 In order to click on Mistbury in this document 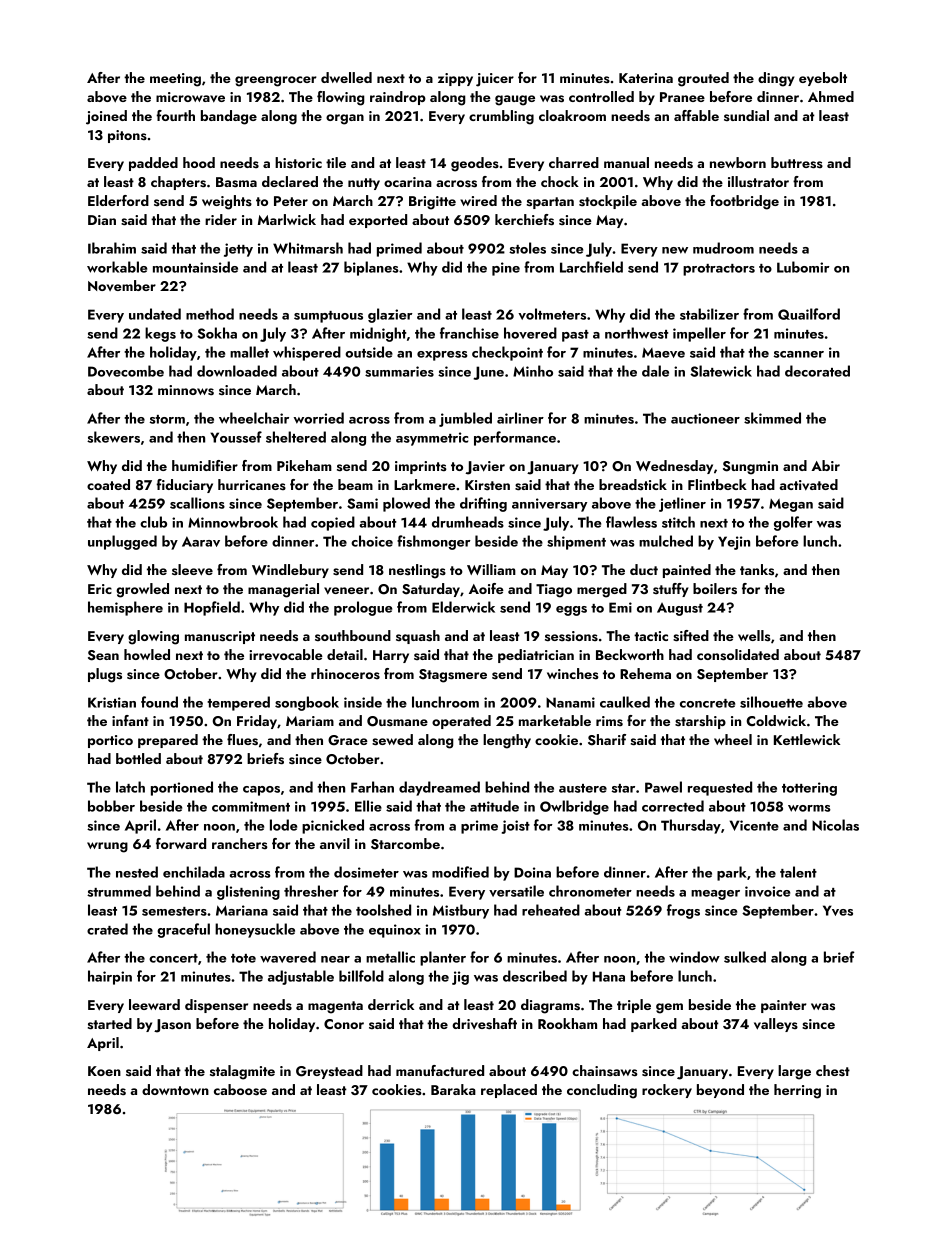, I will do `click(461, 911)`.
